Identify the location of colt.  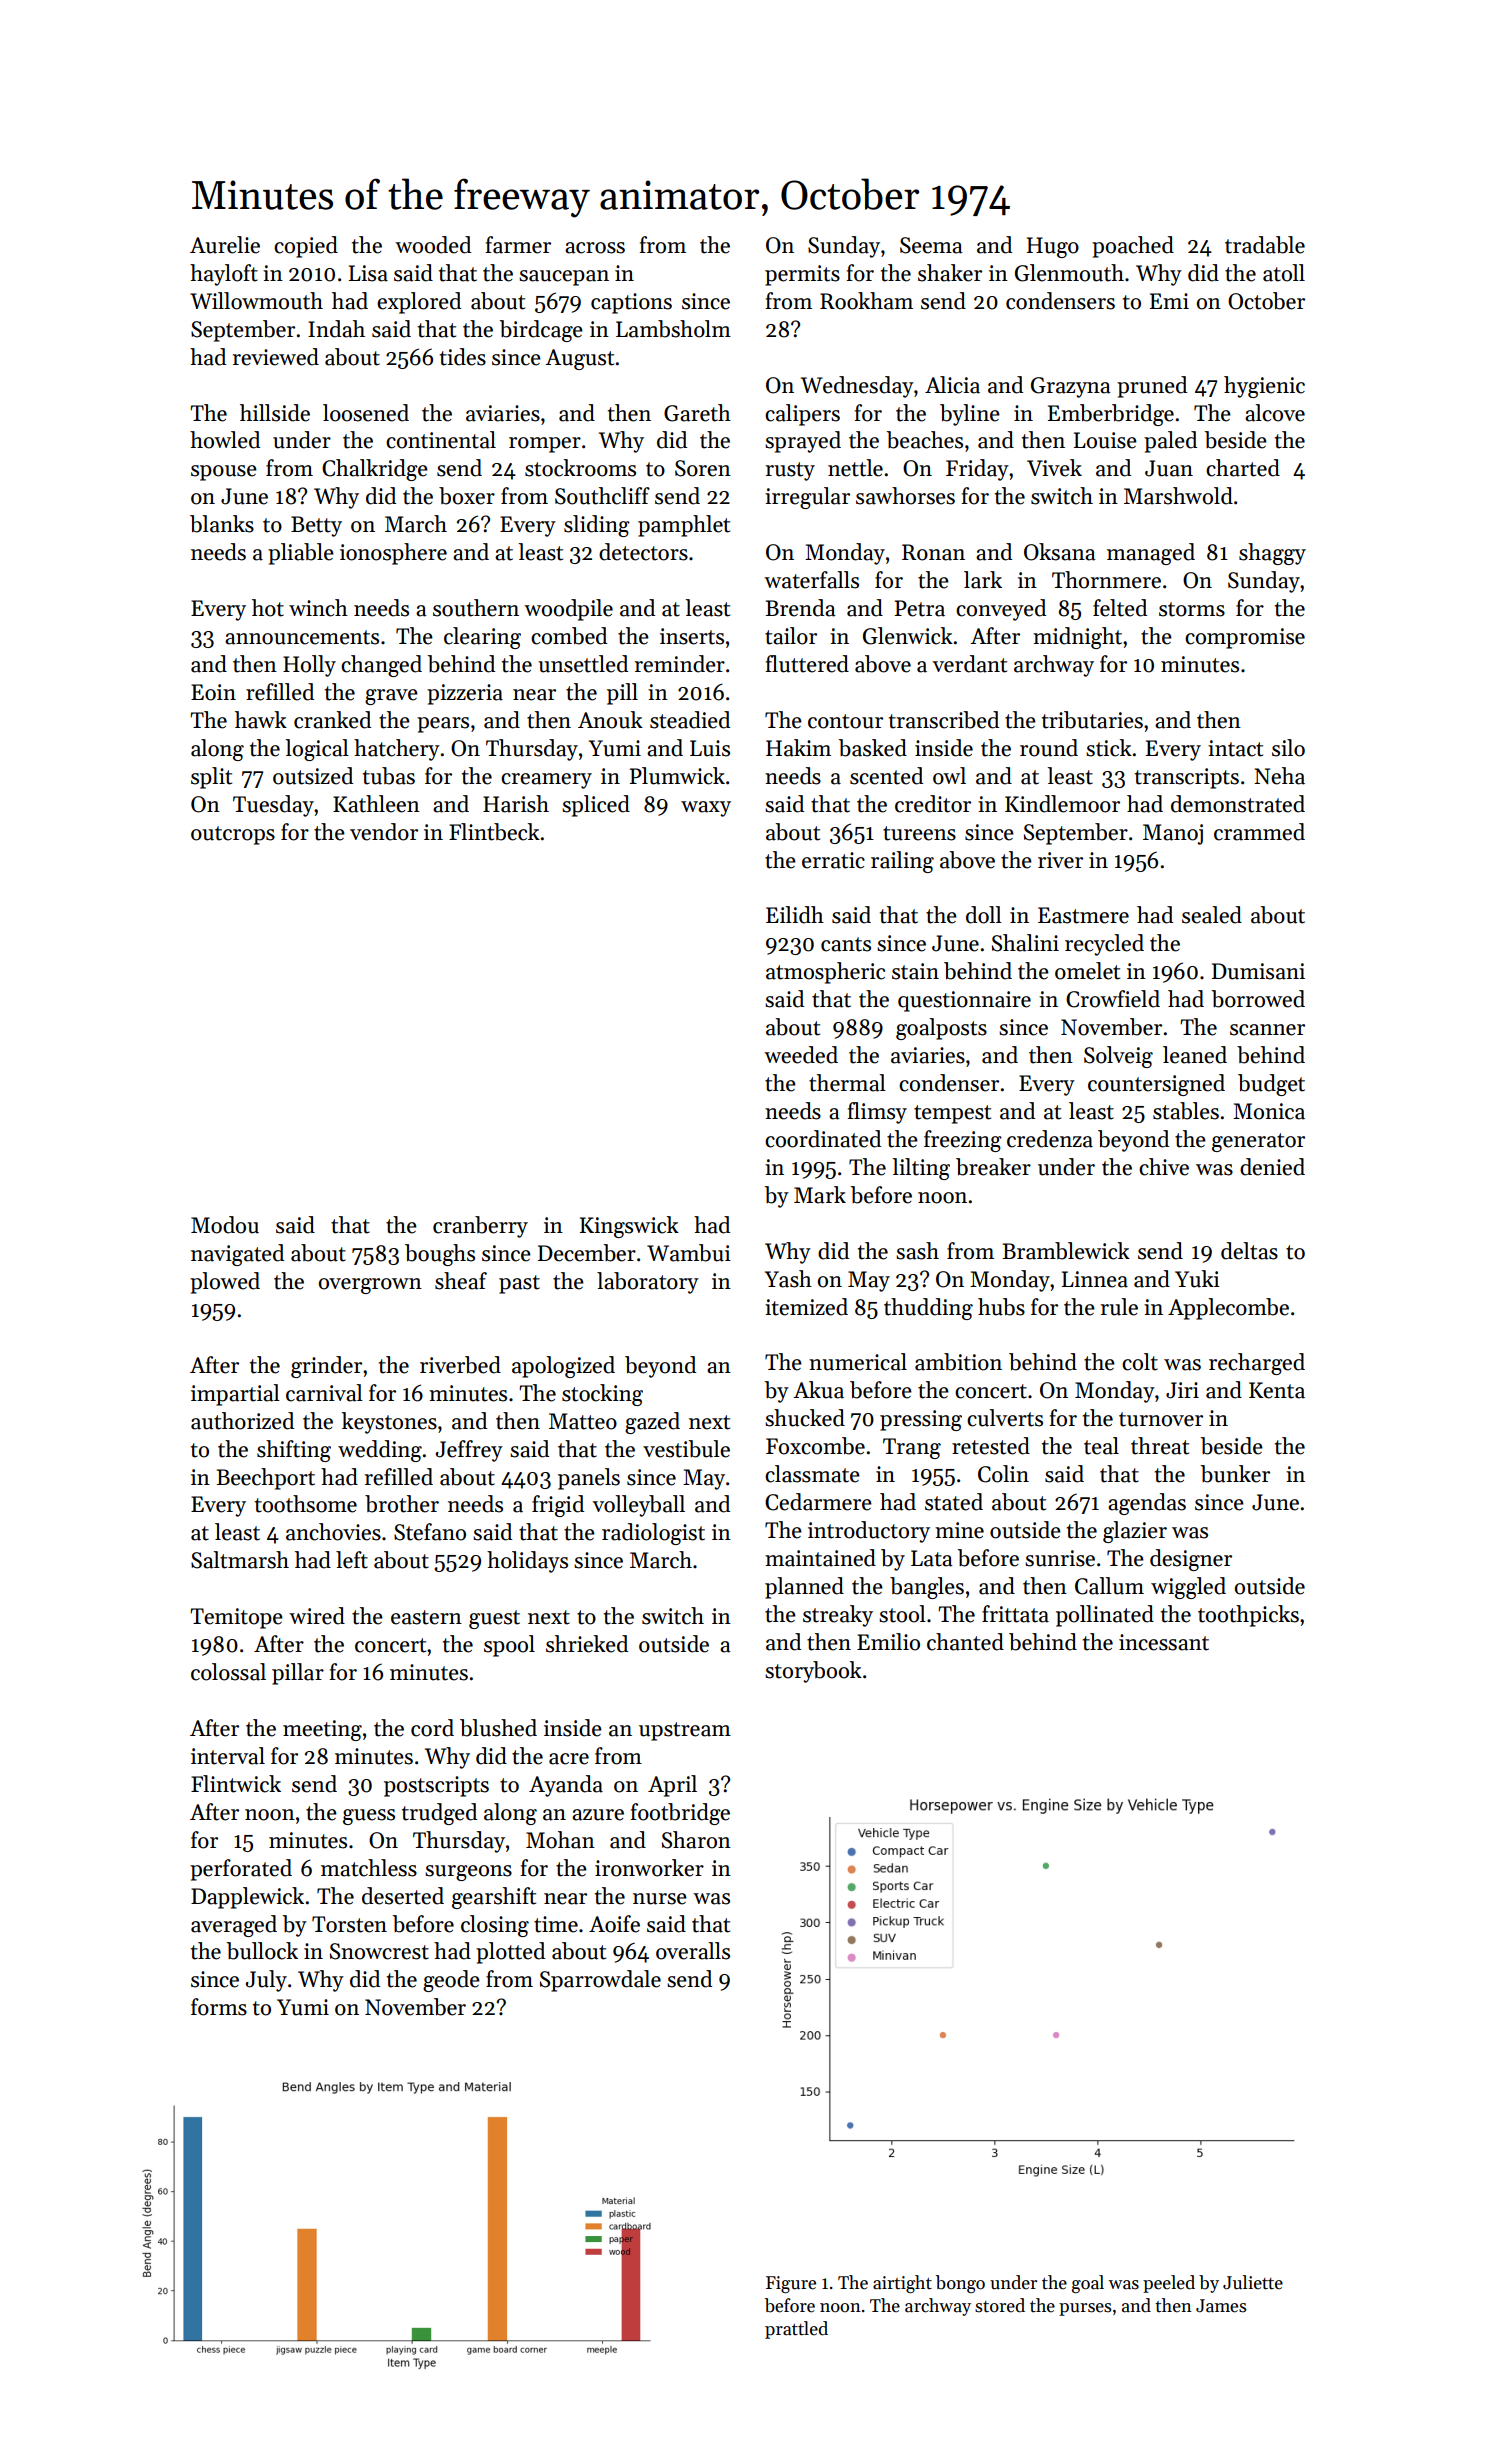
(1140, 1362).
